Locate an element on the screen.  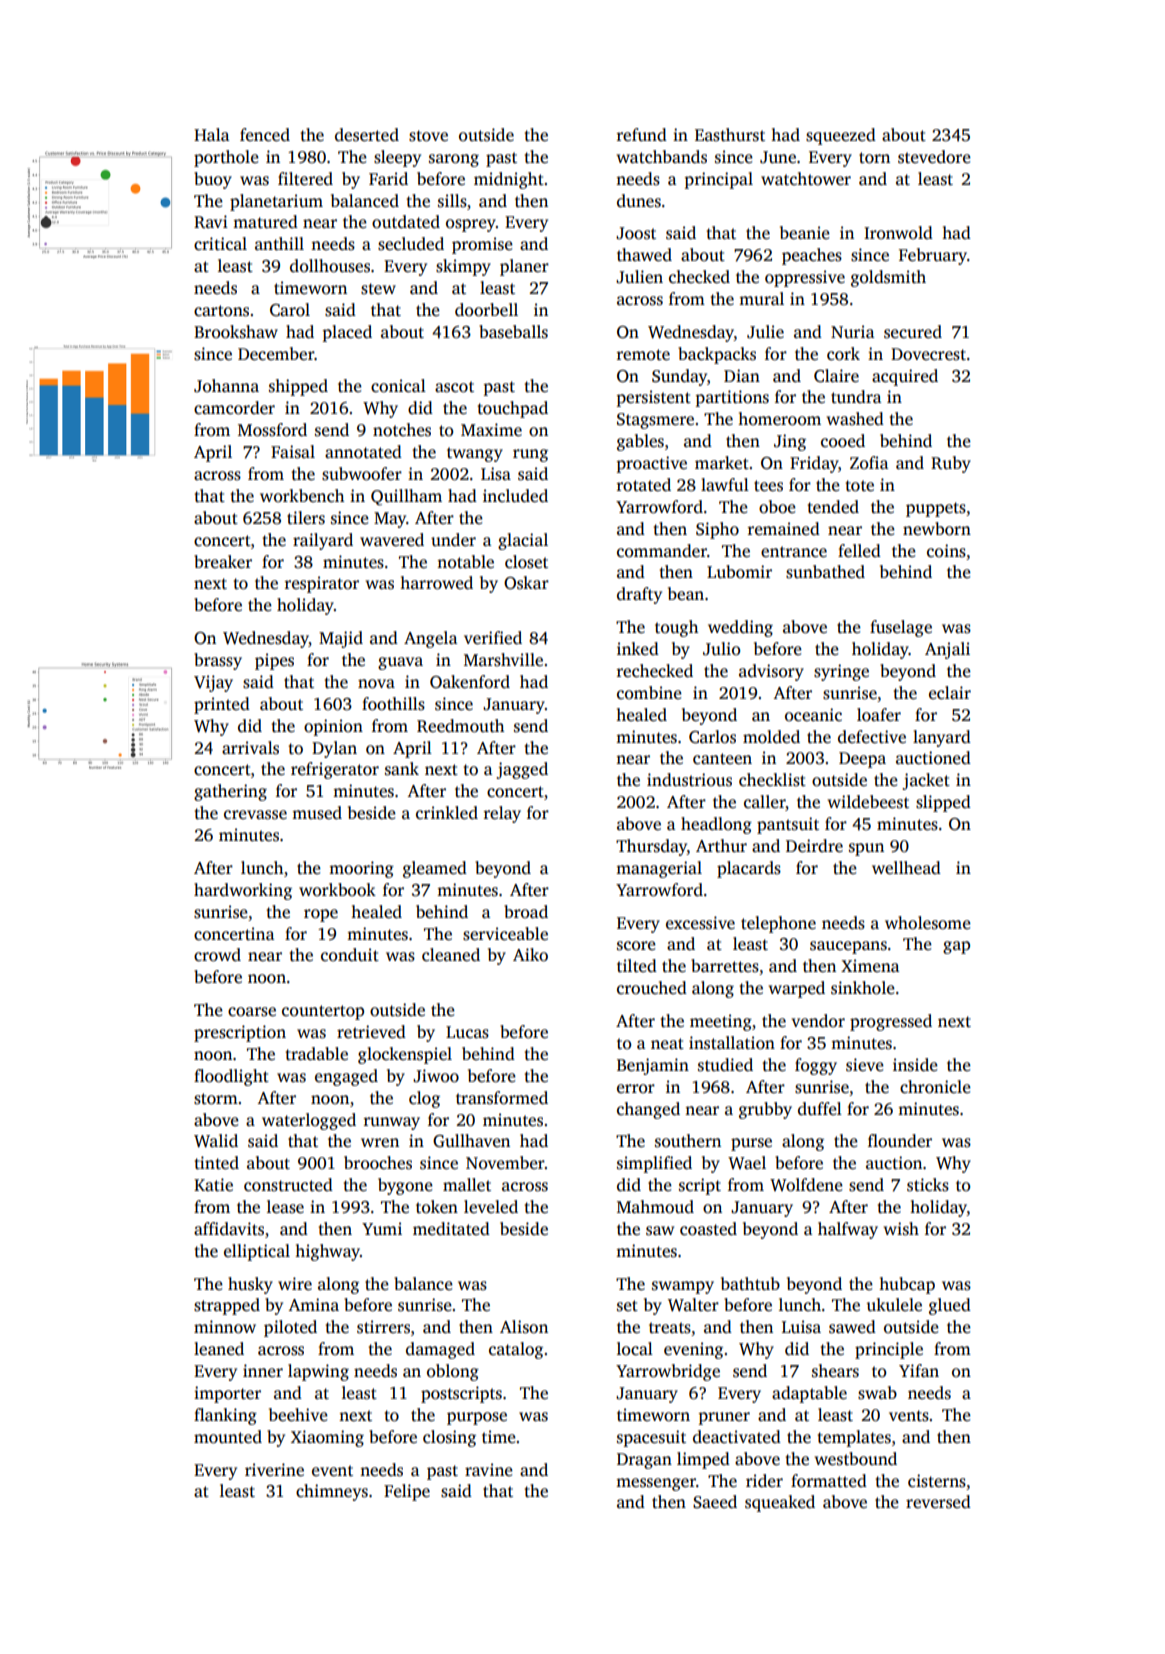
dunes is located at coordinates (639, 201).
